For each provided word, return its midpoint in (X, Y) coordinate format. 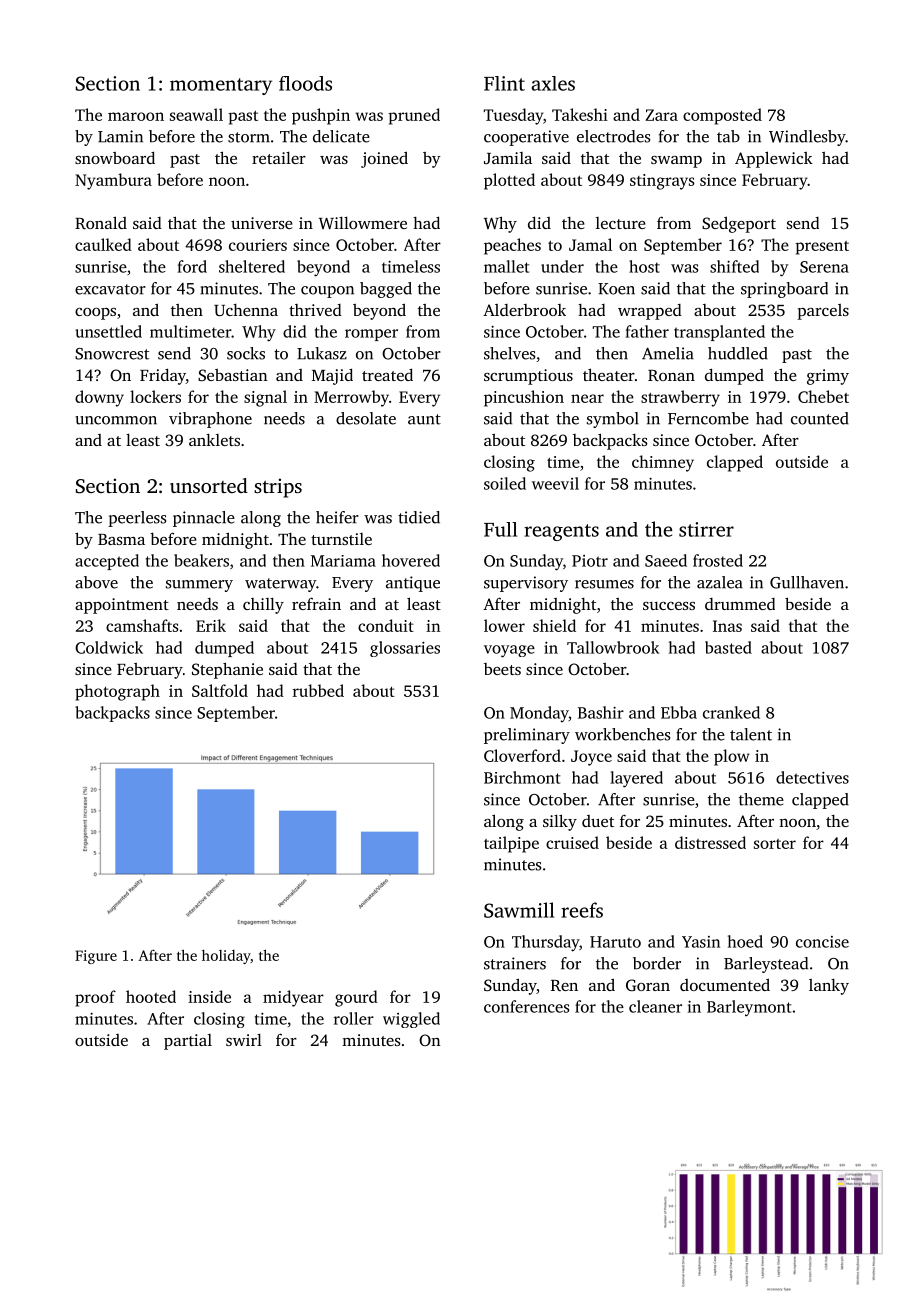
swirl (244, 1040)
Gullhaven (807, 582)
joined (384, 159)
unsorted (209, 485)
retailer (279, 158)
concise (822, 942)
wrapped (650, 312)
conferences (526, 1006)
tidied (419, 517)
